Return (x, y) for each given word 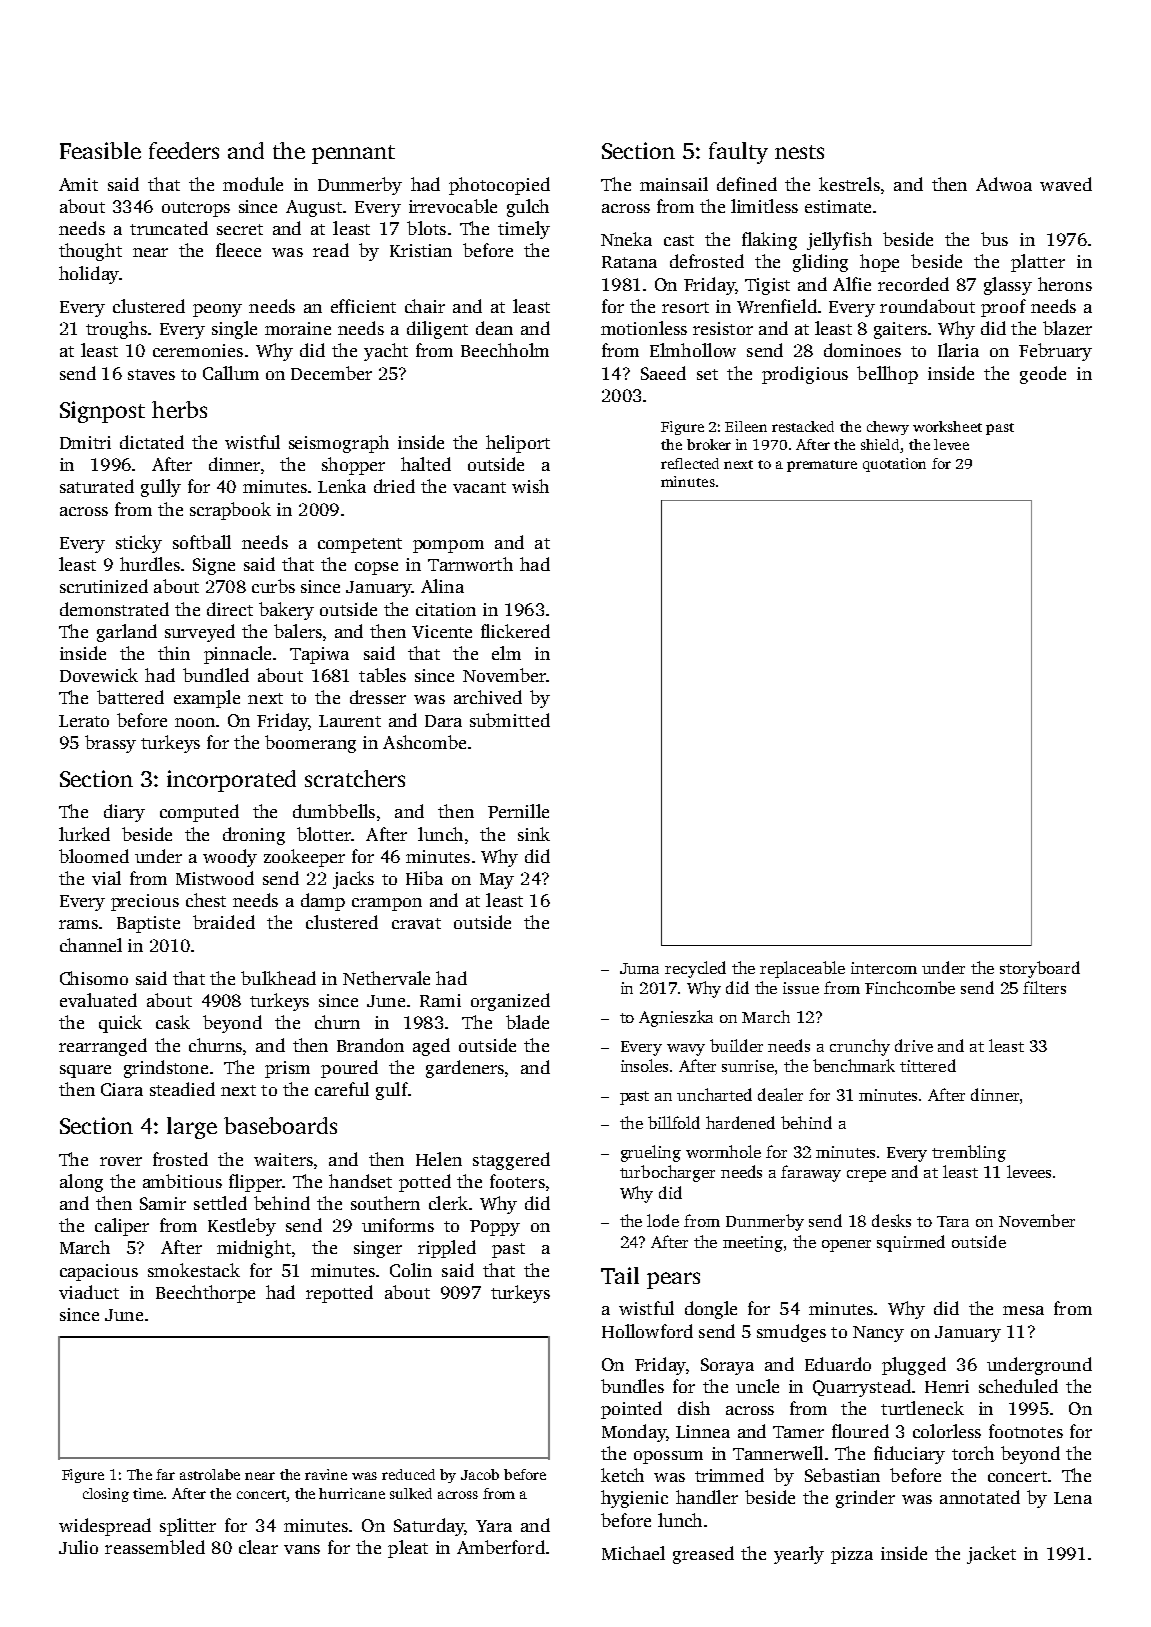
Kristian (421, 250)
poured (349, 1069)
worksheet (947, 426)
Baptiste (148, 924)
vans (302, 1549)
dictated (152, 442)
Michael (633, 1553)
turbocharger (667, 1173)
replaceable (802, 969)
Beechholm (505, 350)
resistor (723, 328)
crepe (866, 1176)
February (1055, 352)
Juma (639, 968)
